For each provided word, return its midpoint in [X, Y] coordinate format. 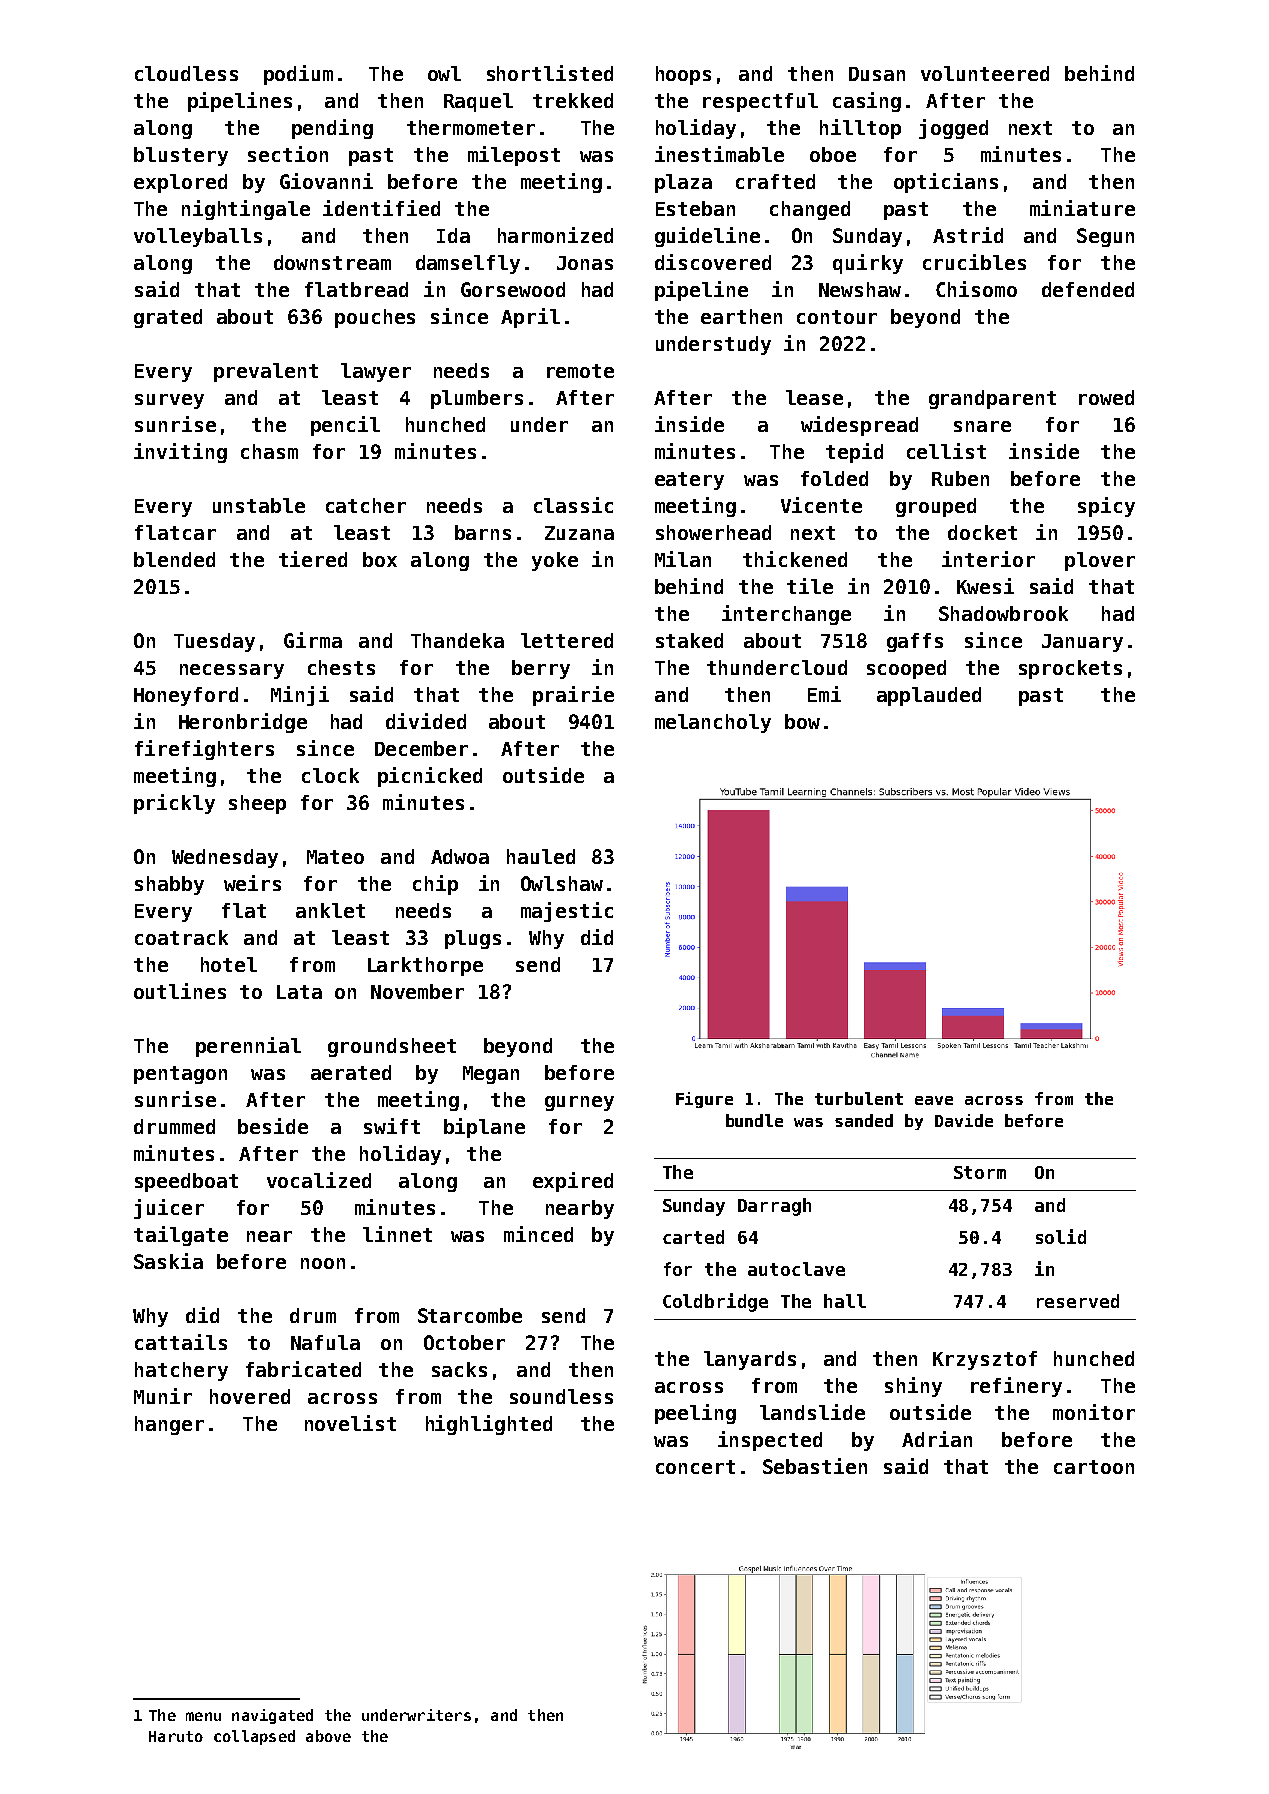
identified [381, 208]
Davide [964, 1120]
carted [693, 1237]
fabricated [303, 1369]
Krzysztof [985, 1360]
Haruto [176, 1736]
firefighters [204, 750]
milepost [514, 156]
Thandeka [457, 640]
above [328, 1736]
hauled [541, 856]
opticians [946, 183]
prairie [573, 696]
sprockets [1070, 669]
